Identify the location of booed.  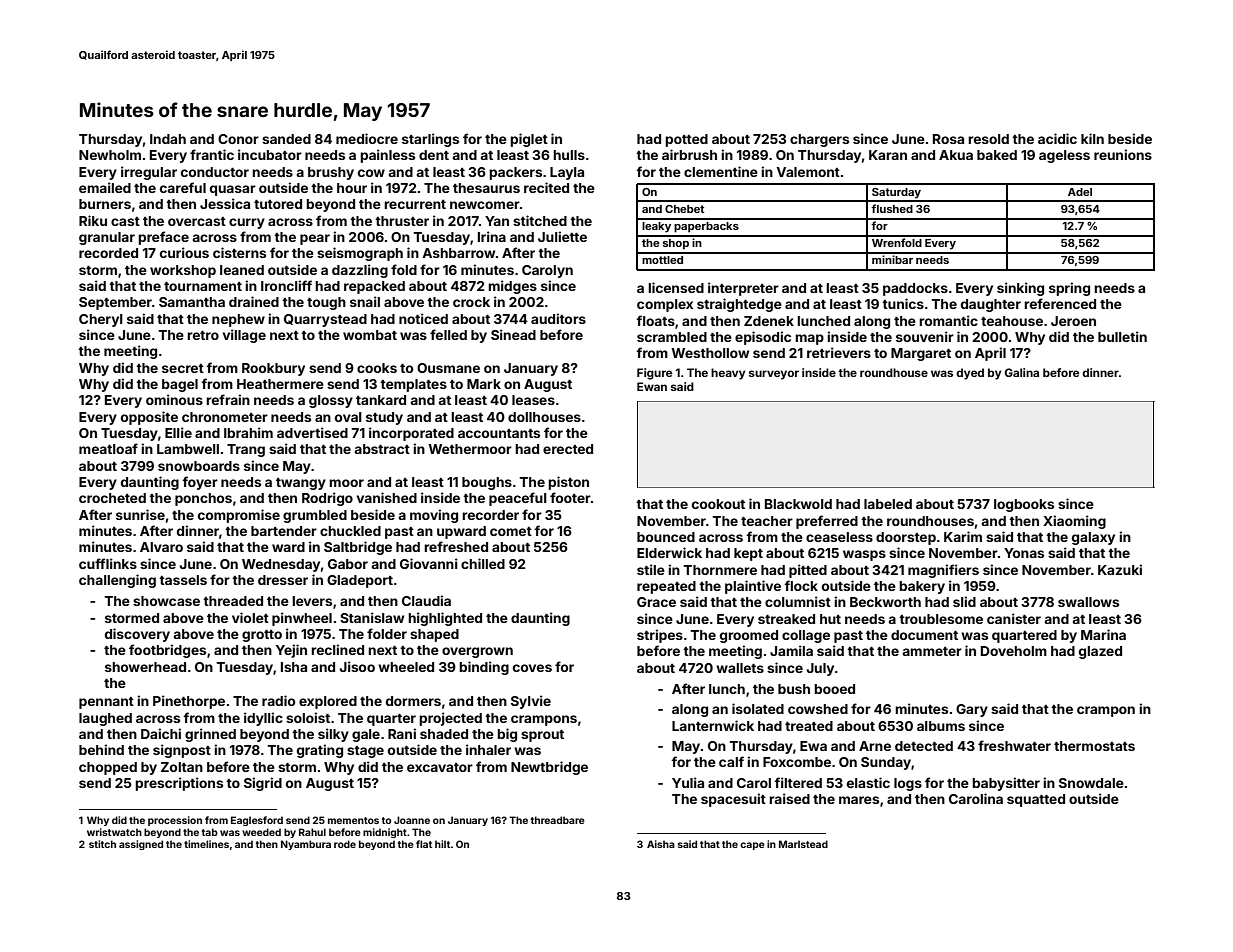
(834, 689).
